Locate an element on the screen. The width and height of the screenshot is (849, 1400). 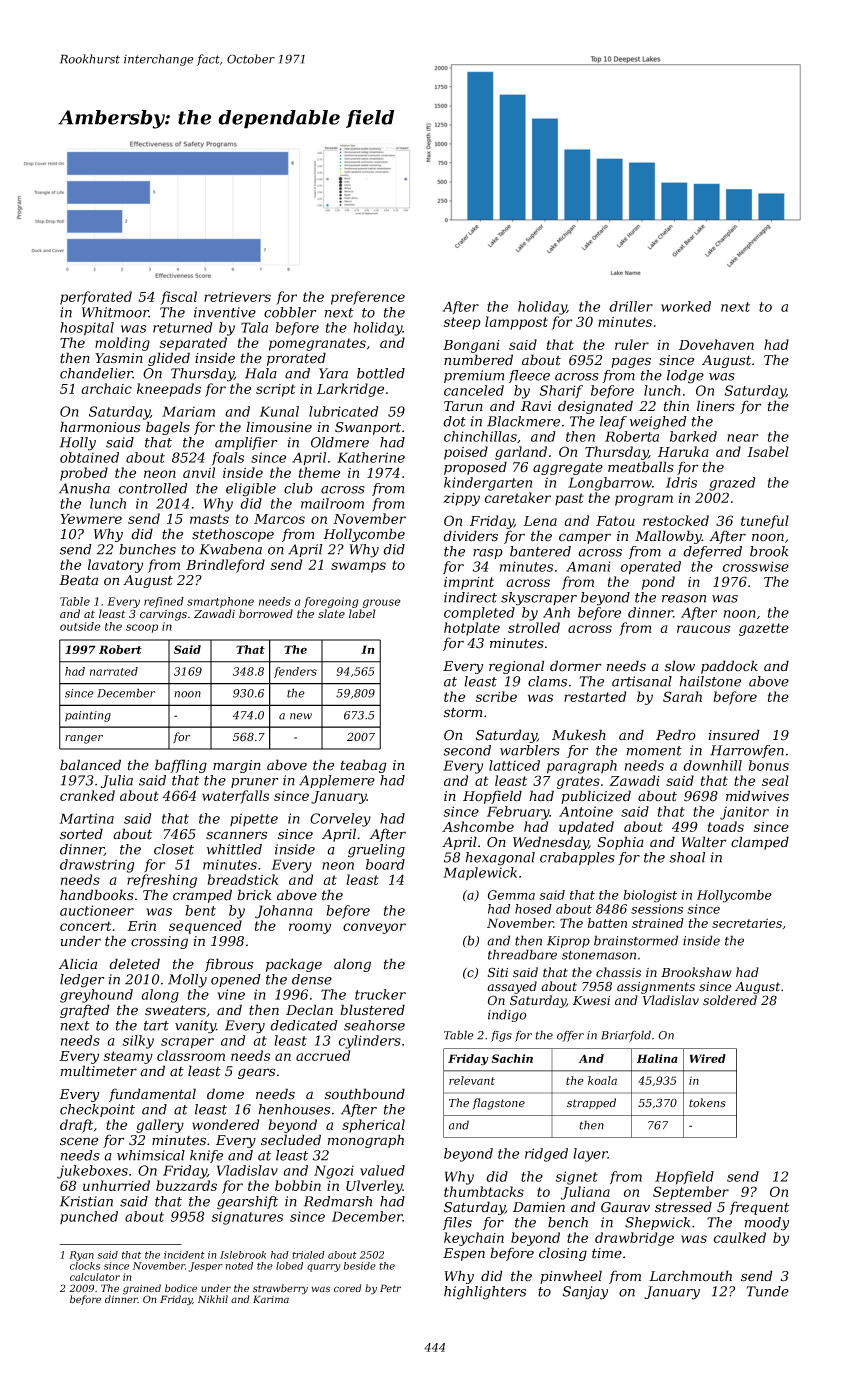
Petr is located at coordinates (390, 1288).
